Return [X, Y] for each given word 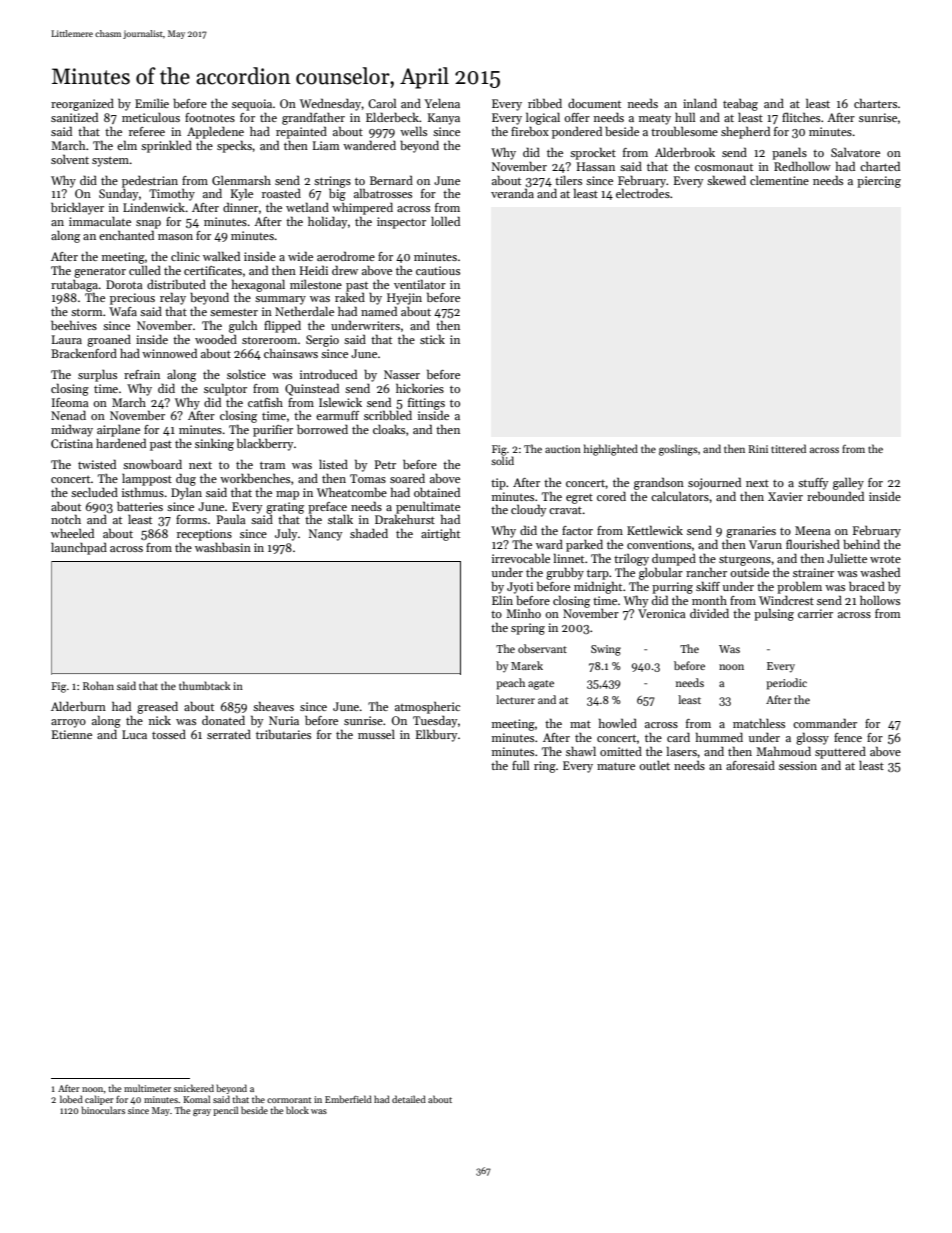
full [520, 765]
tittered [788, 448]
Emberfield [348, 1099]
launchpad [79, 548]
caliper [99, 1100]
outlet [654, 765]
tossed [169, 734]
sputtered [840, 752]
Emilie [152, 103]
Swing [606, 650]
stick [432, 339]
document [594, 103]
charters [875, 103]
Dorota [124, 284]
